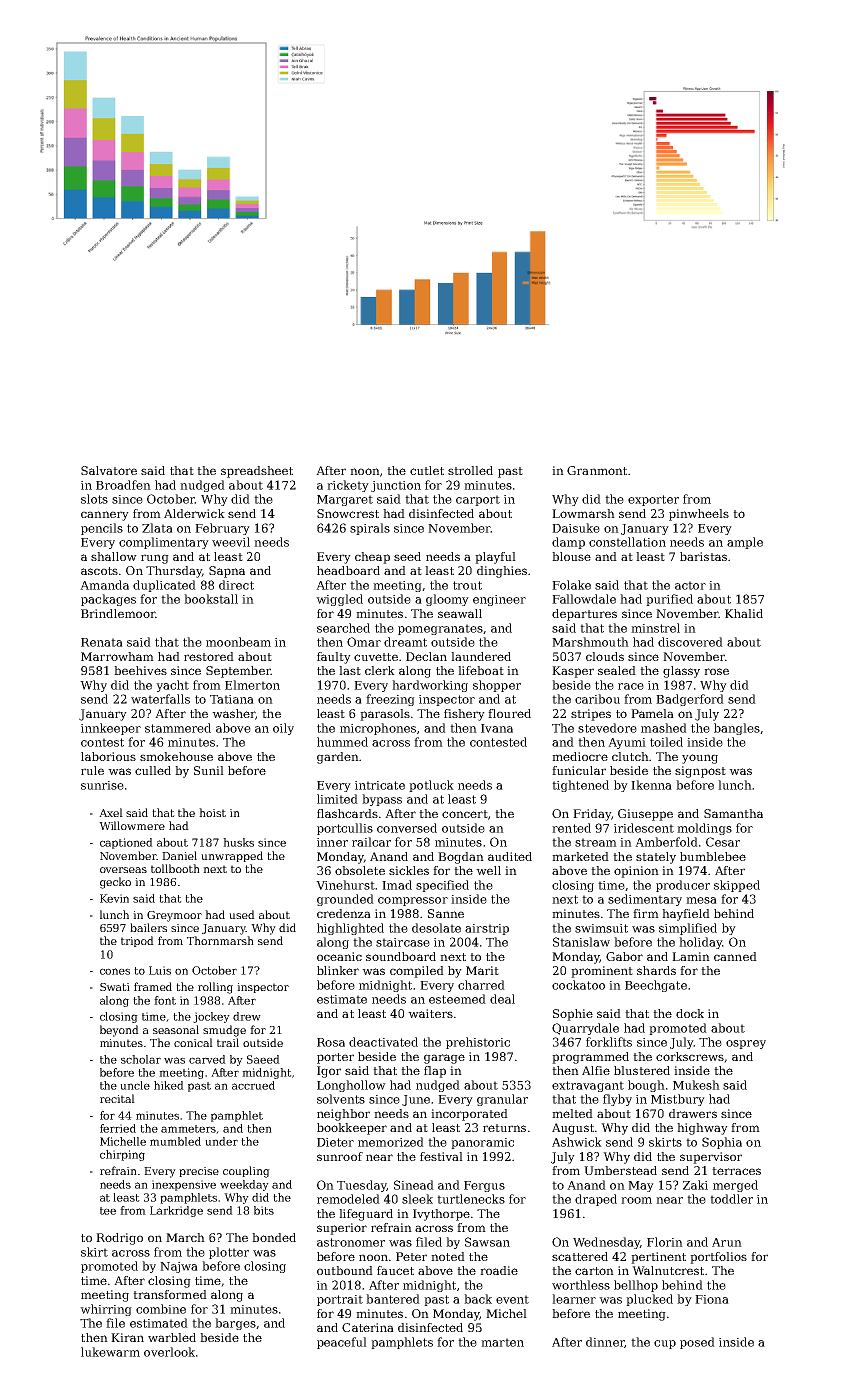 The height and width of the image is (1400, 849). What do you see at coordinates (109, 470) in the image?
I see `Salvatore` at bounding box center [109, 470].
